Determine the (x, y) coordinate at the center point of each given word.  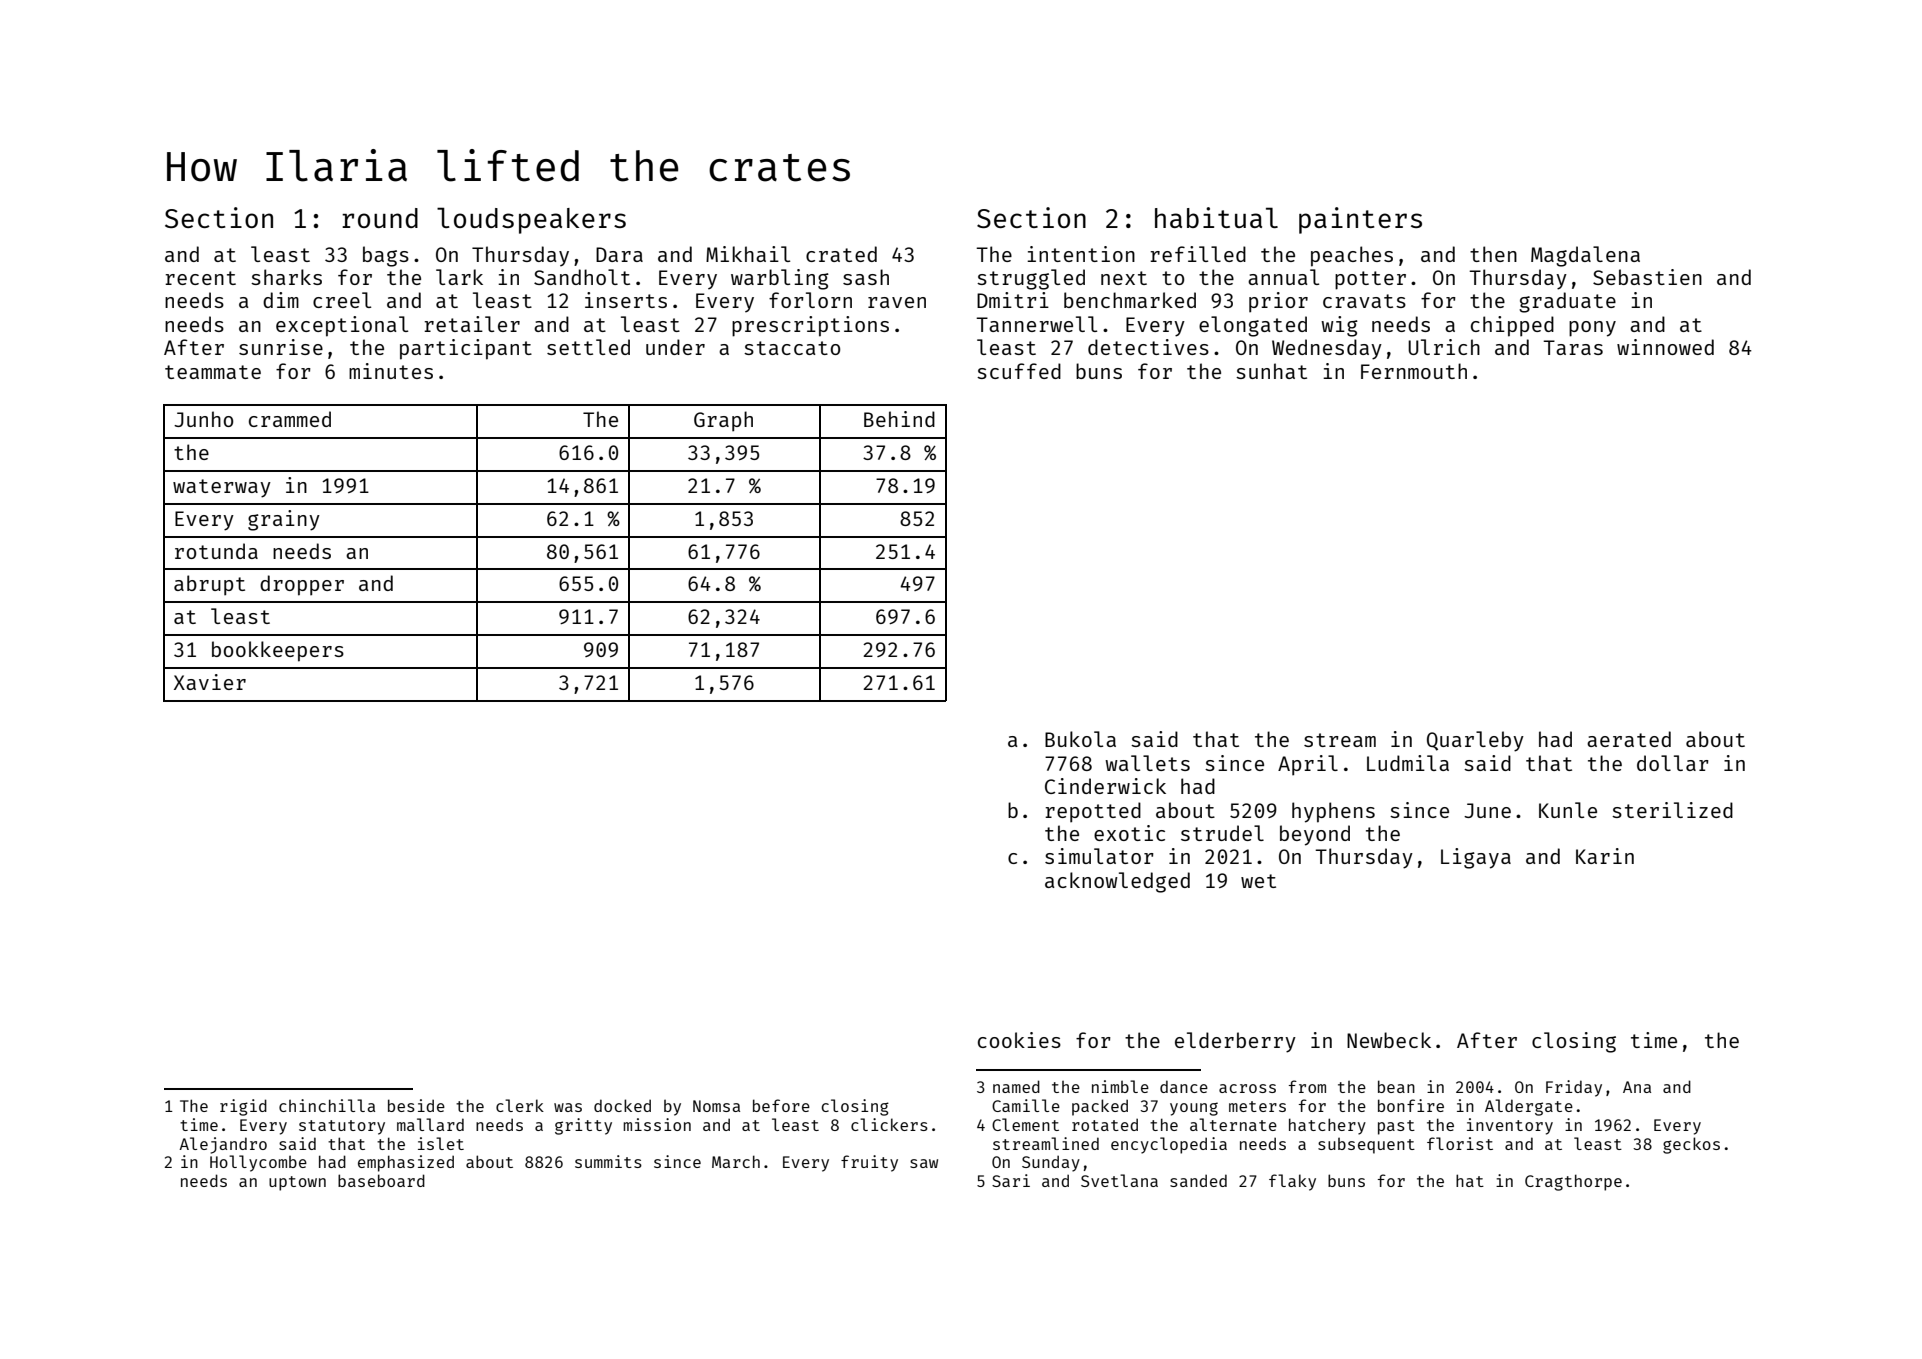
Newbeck (1389, 1040)
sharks (286, 277)
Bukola (1080, 739)
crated (841, 254)
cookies (1019, 1040)
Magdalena (1585, 256)
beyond (1315, 835)
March (736, 1161)
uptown (297, 1183)
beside (416, 1105)
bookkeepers (278, 651)
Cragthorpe (1573, 1182)
